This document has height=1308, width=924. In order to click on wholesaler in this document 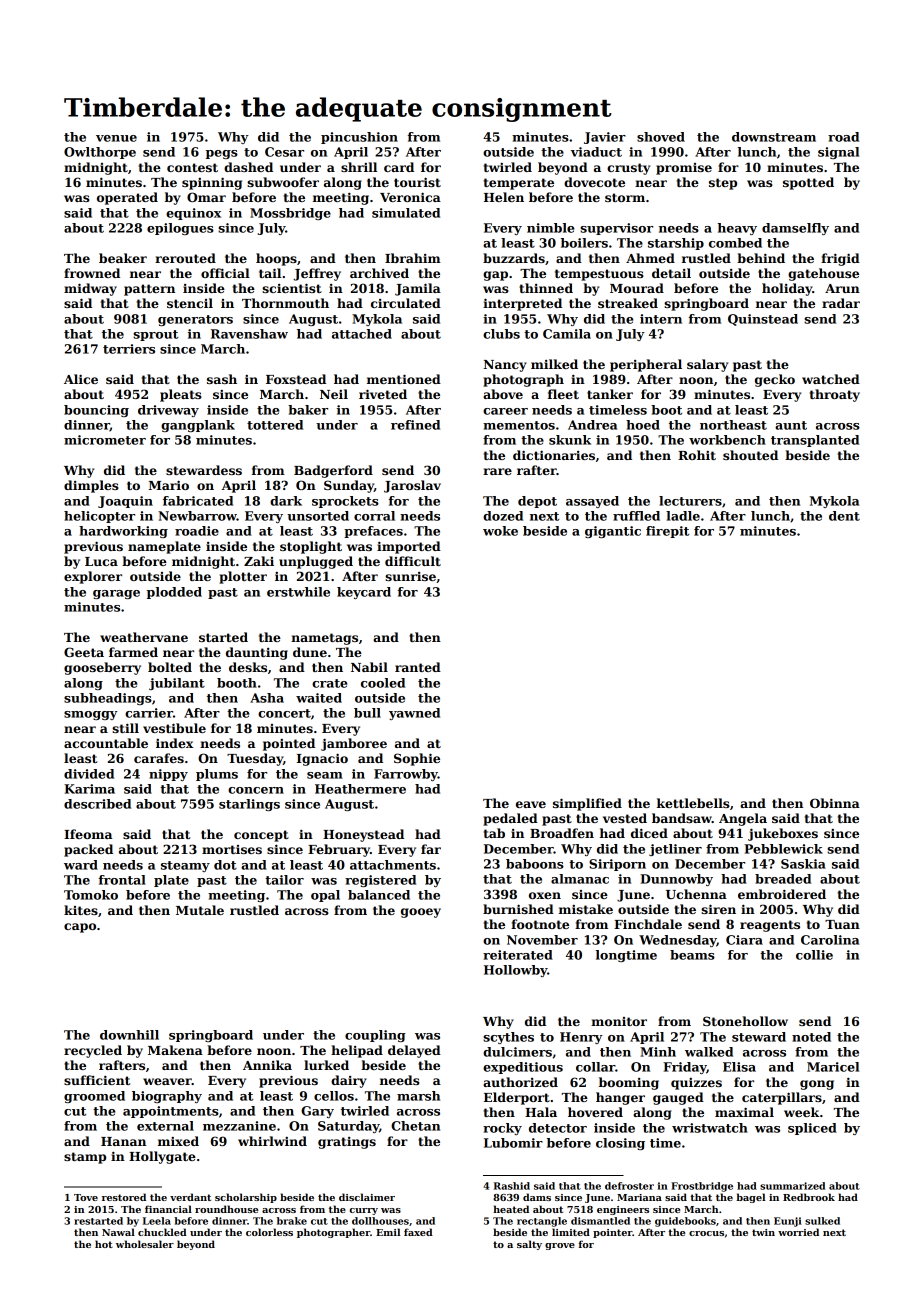, I will do `click(145, 1244)`.
